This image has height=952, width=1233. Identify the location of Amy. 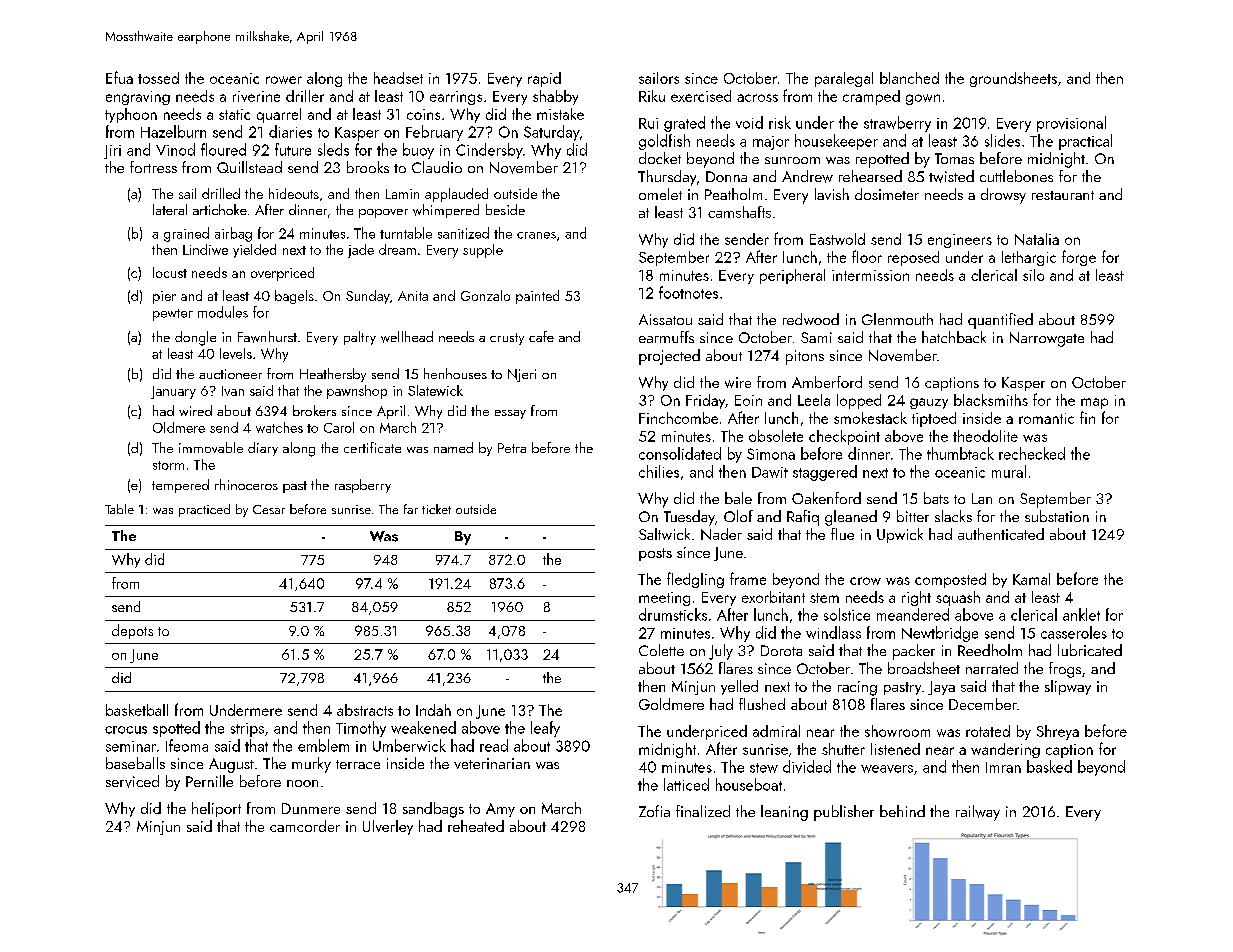
(500, 810).
